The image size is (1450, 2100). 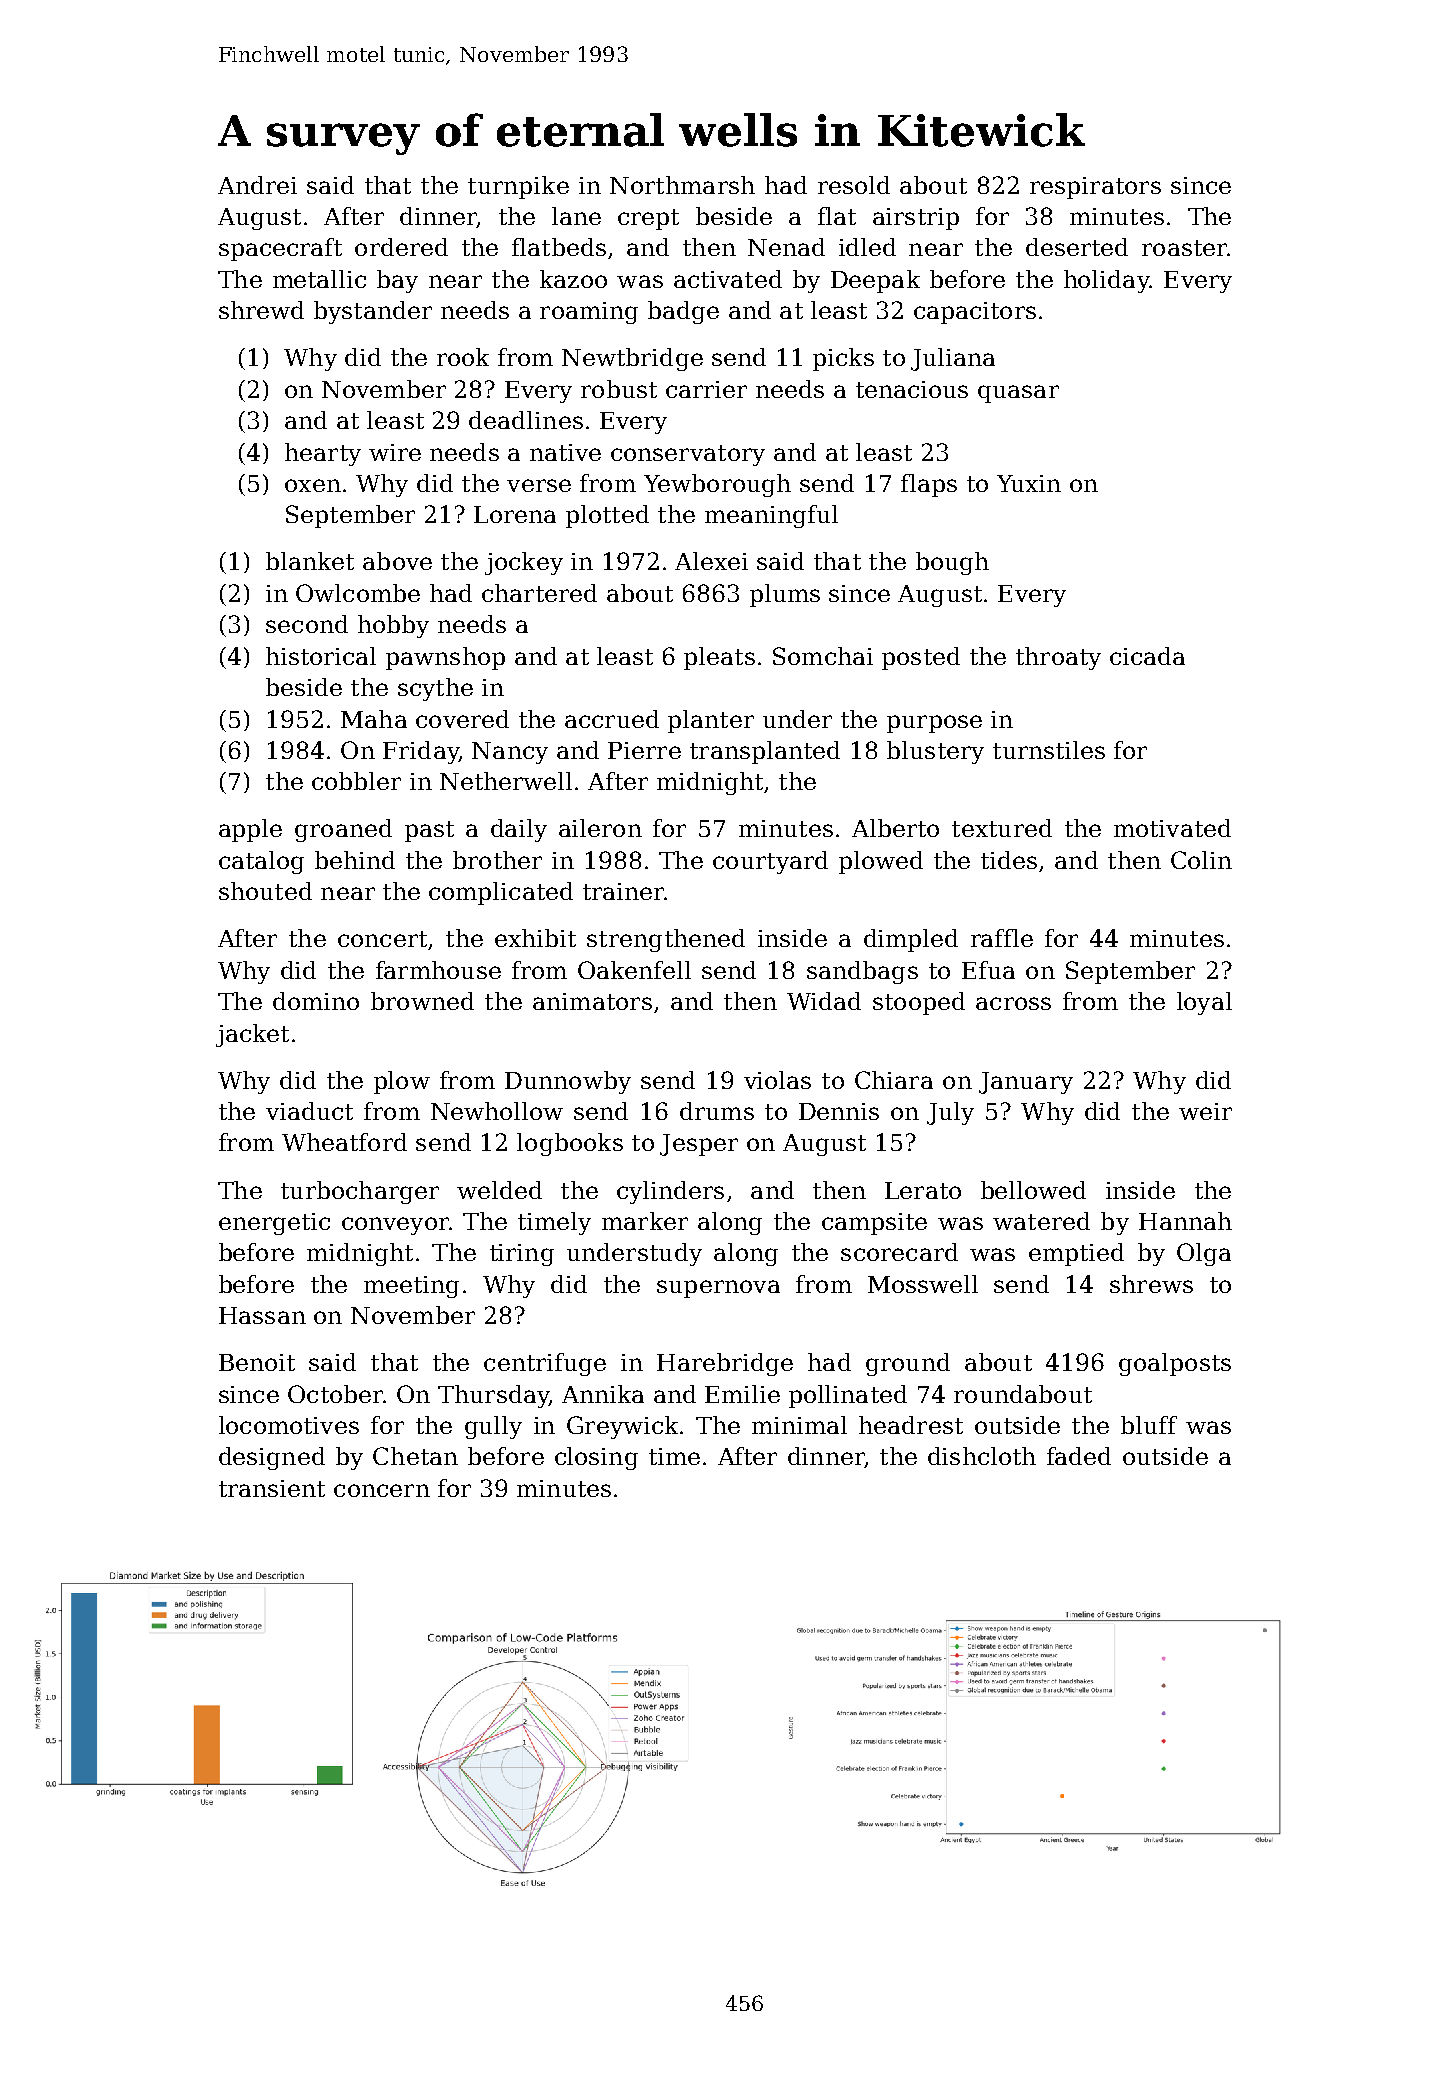 I want to click on dimpled, so click(x=911, y=940).
